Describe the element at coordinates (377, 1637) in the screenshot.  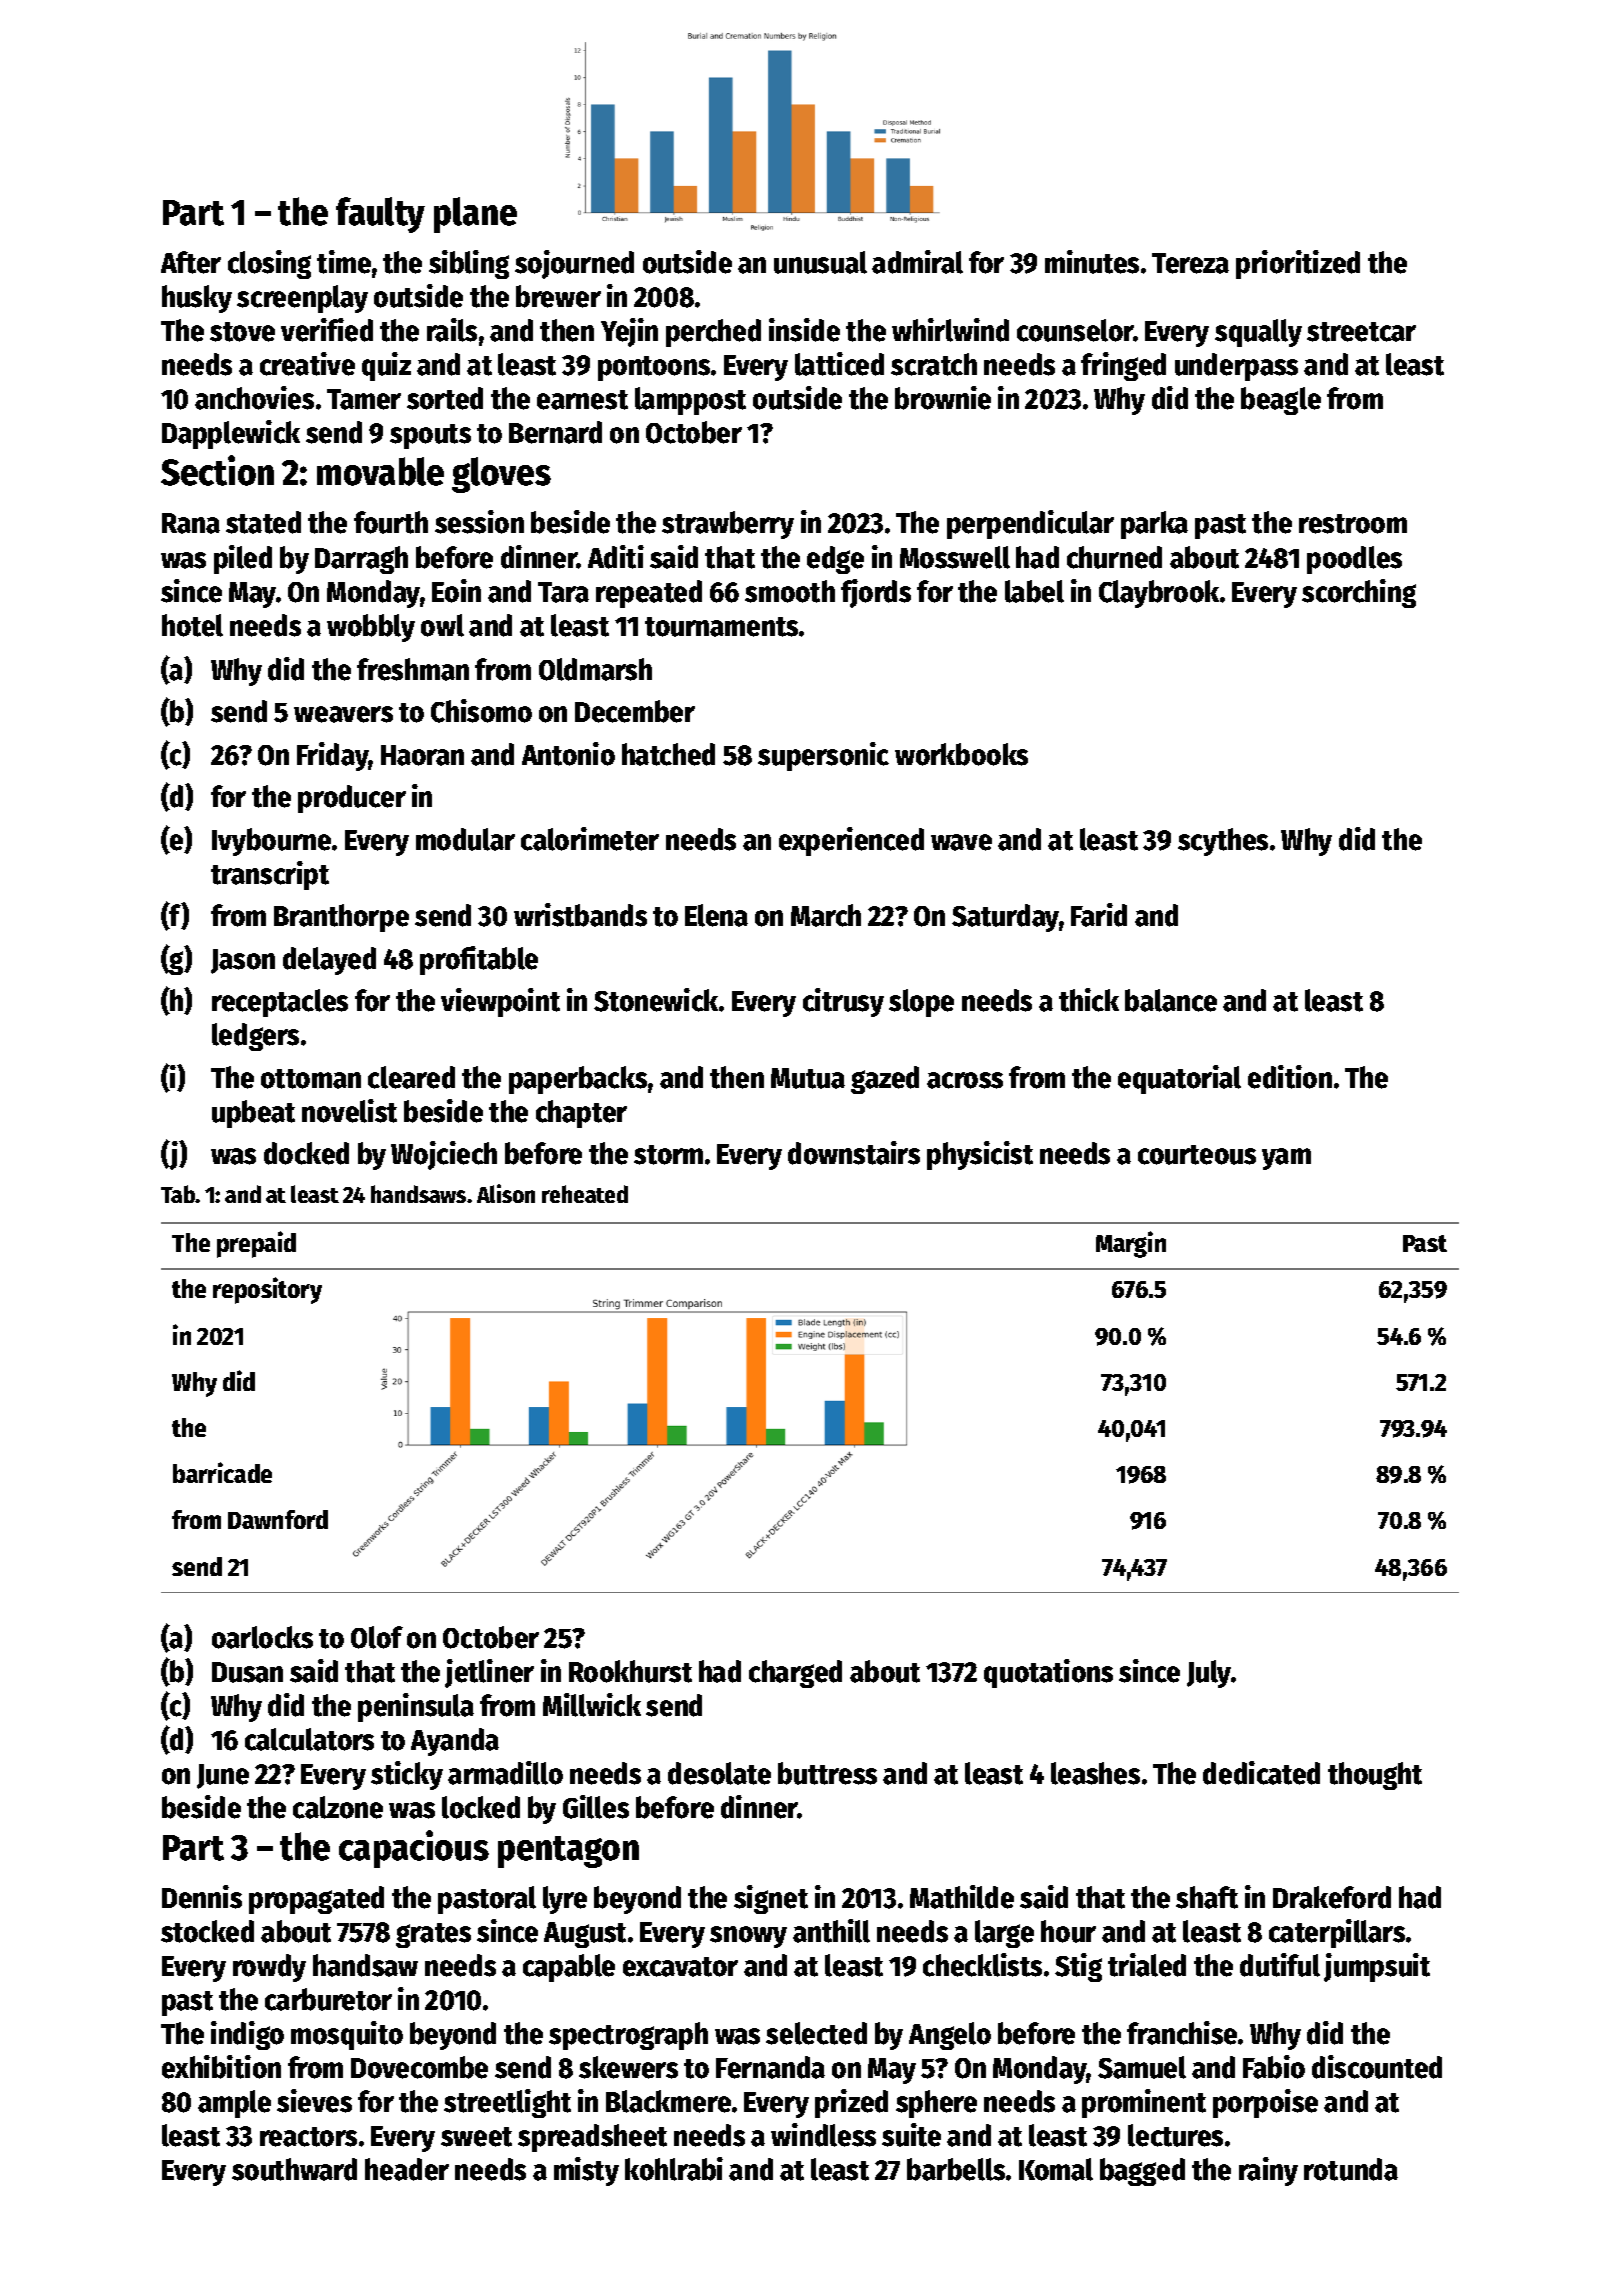
I see `Olof` at that location.
